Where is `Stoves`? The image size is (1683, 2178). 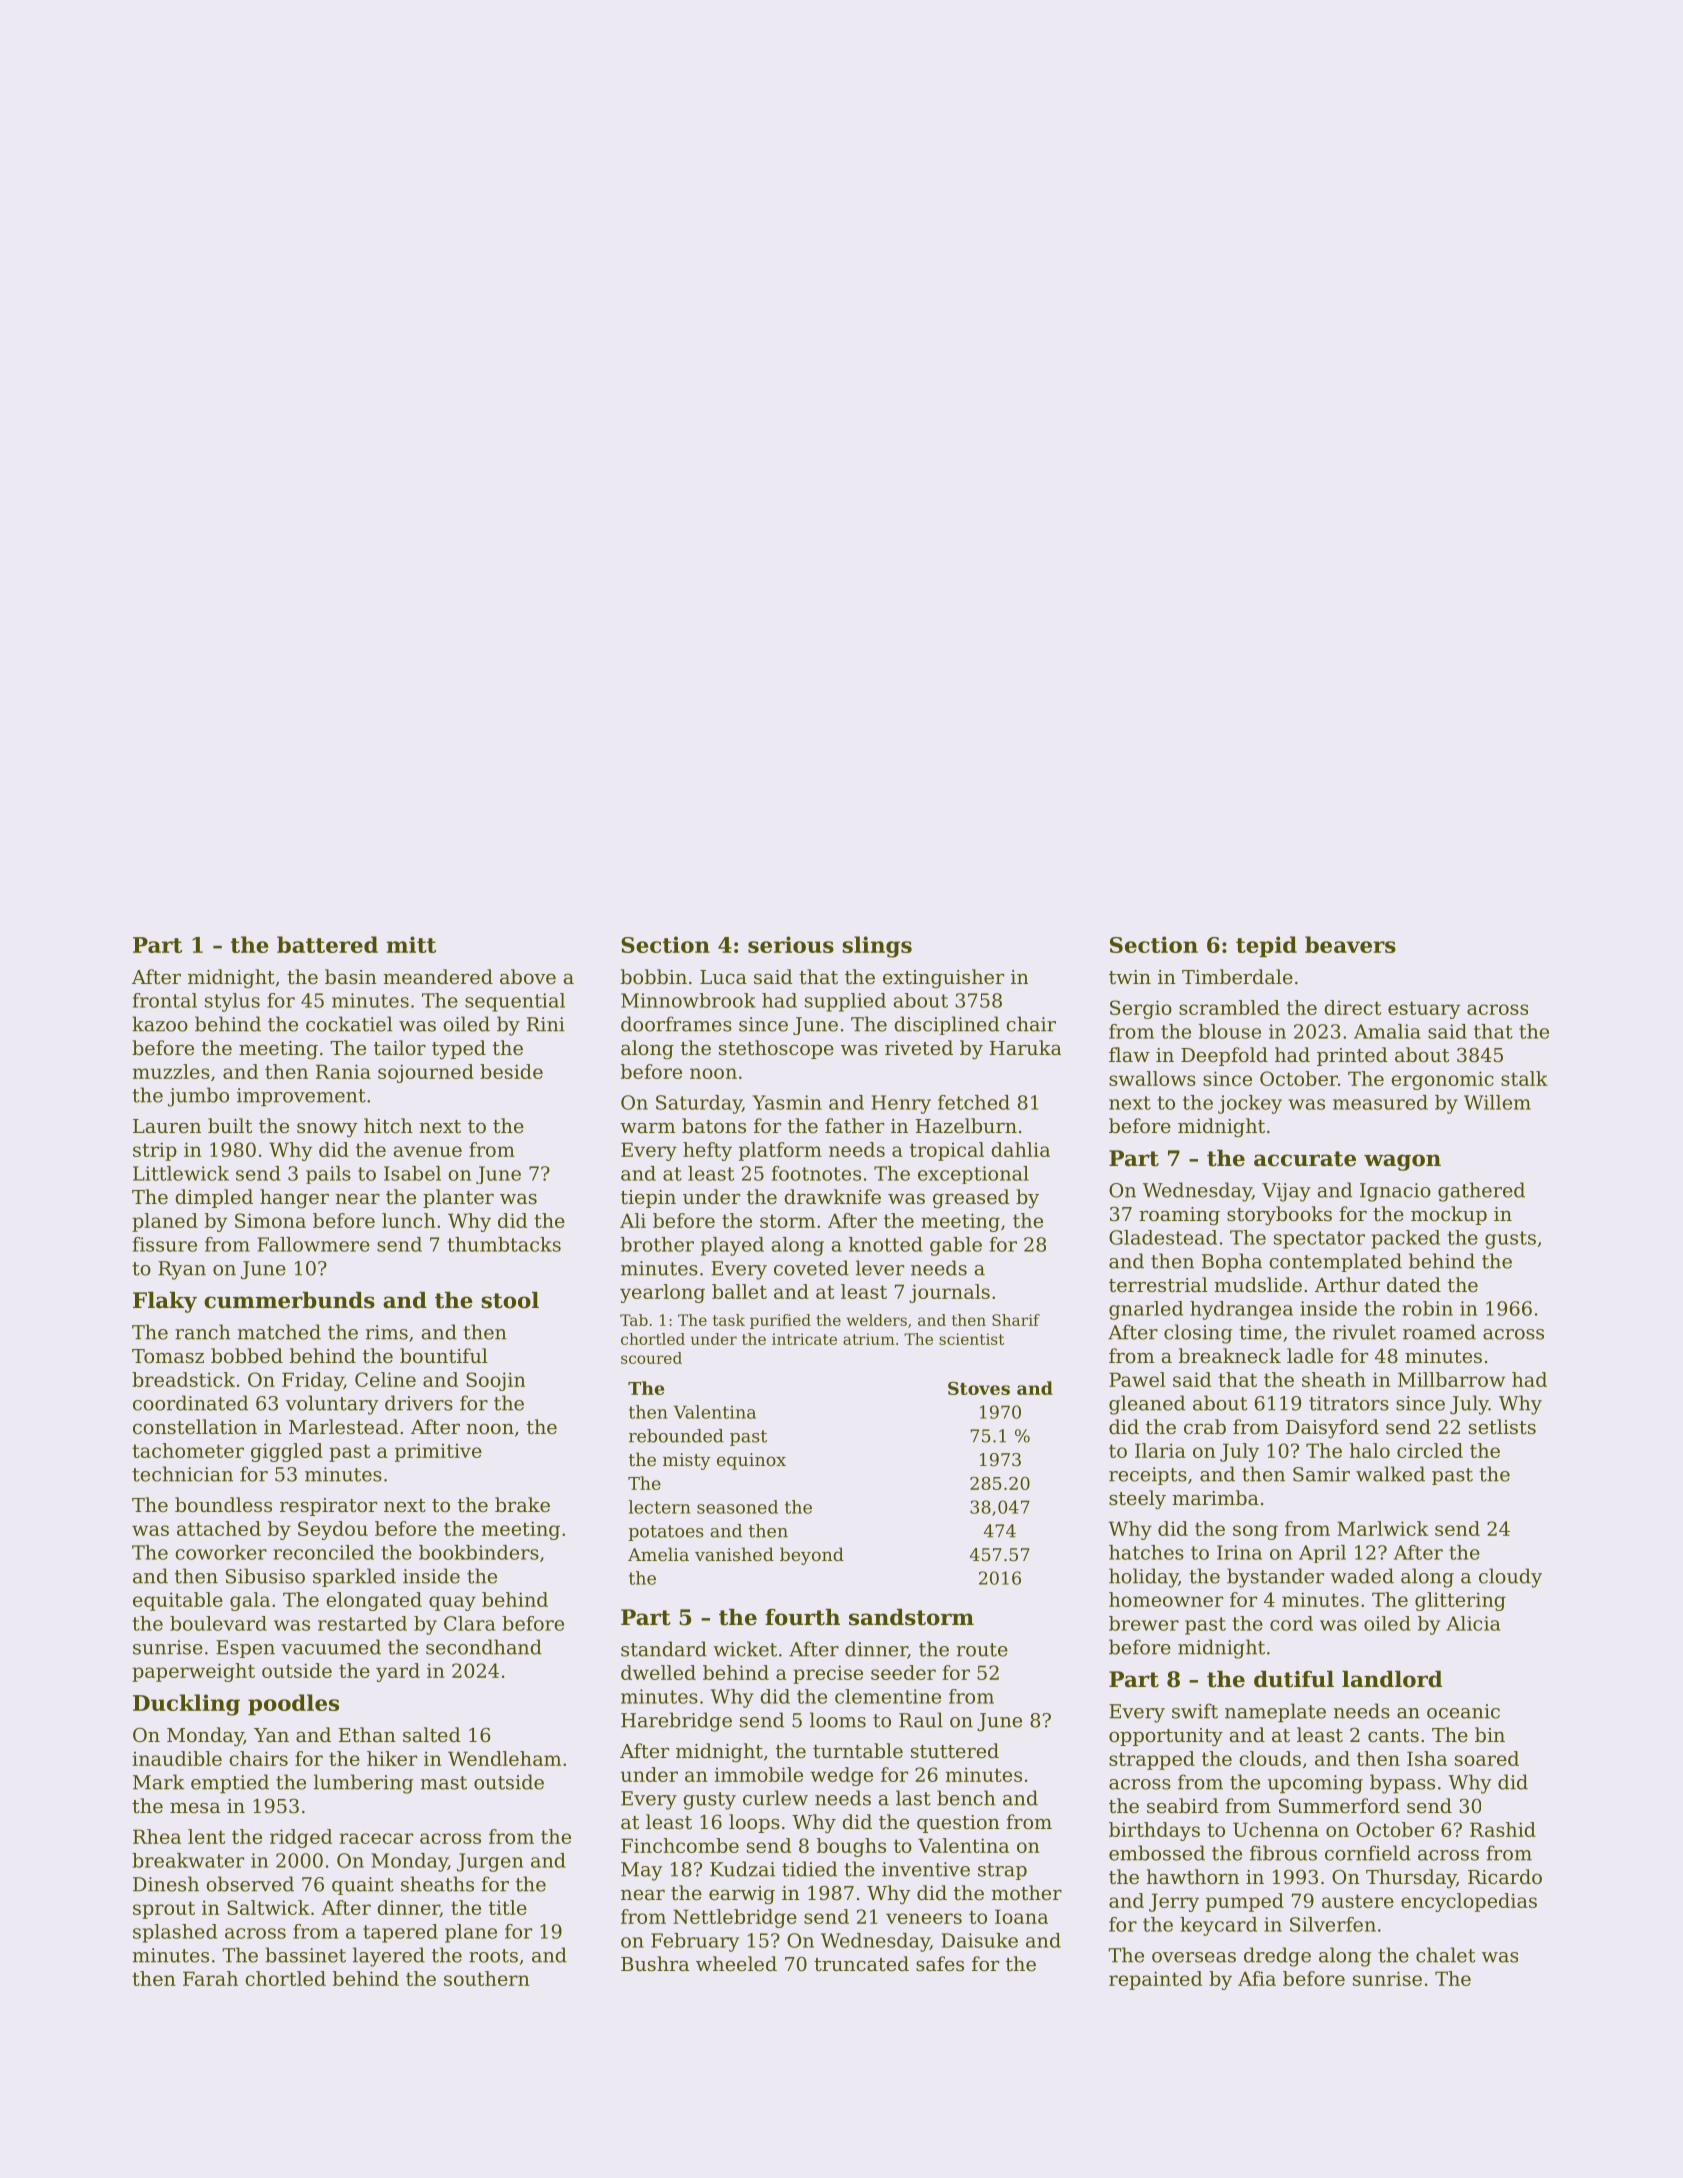
Stoves is located at coordinates (979, 1388).
